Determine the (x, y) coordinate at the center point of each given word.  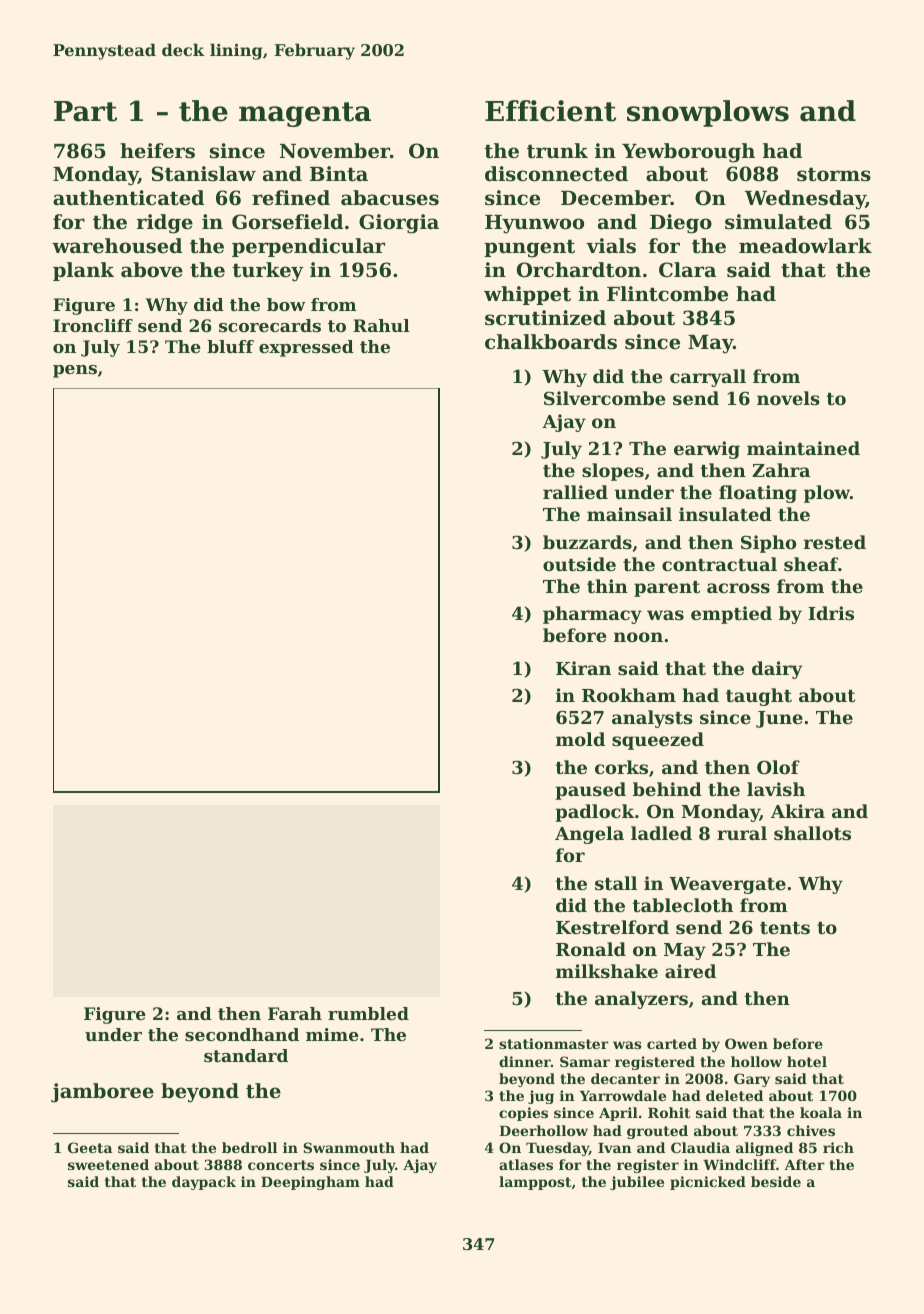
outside (579, 564)
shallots (812, 833)
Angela (589, 835)
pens (75, 371)
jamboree (102, 1093)
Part (85, 111)
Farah (295, 1013)
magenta (305, 114)
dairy (777, 670)
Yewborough (688, 153)
